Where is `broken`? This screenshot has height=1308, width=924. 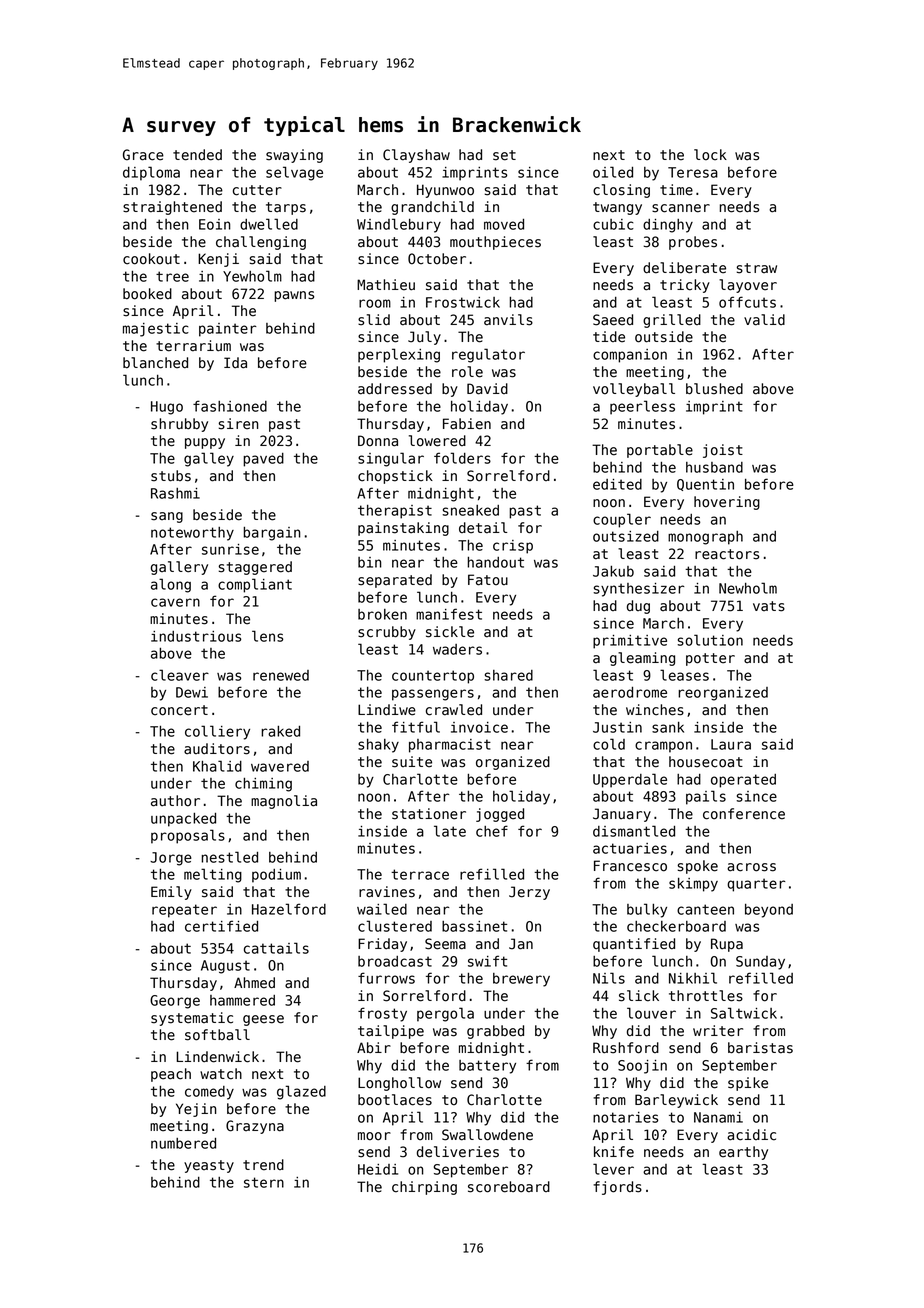
broken is located at coordinates (382, 614).
